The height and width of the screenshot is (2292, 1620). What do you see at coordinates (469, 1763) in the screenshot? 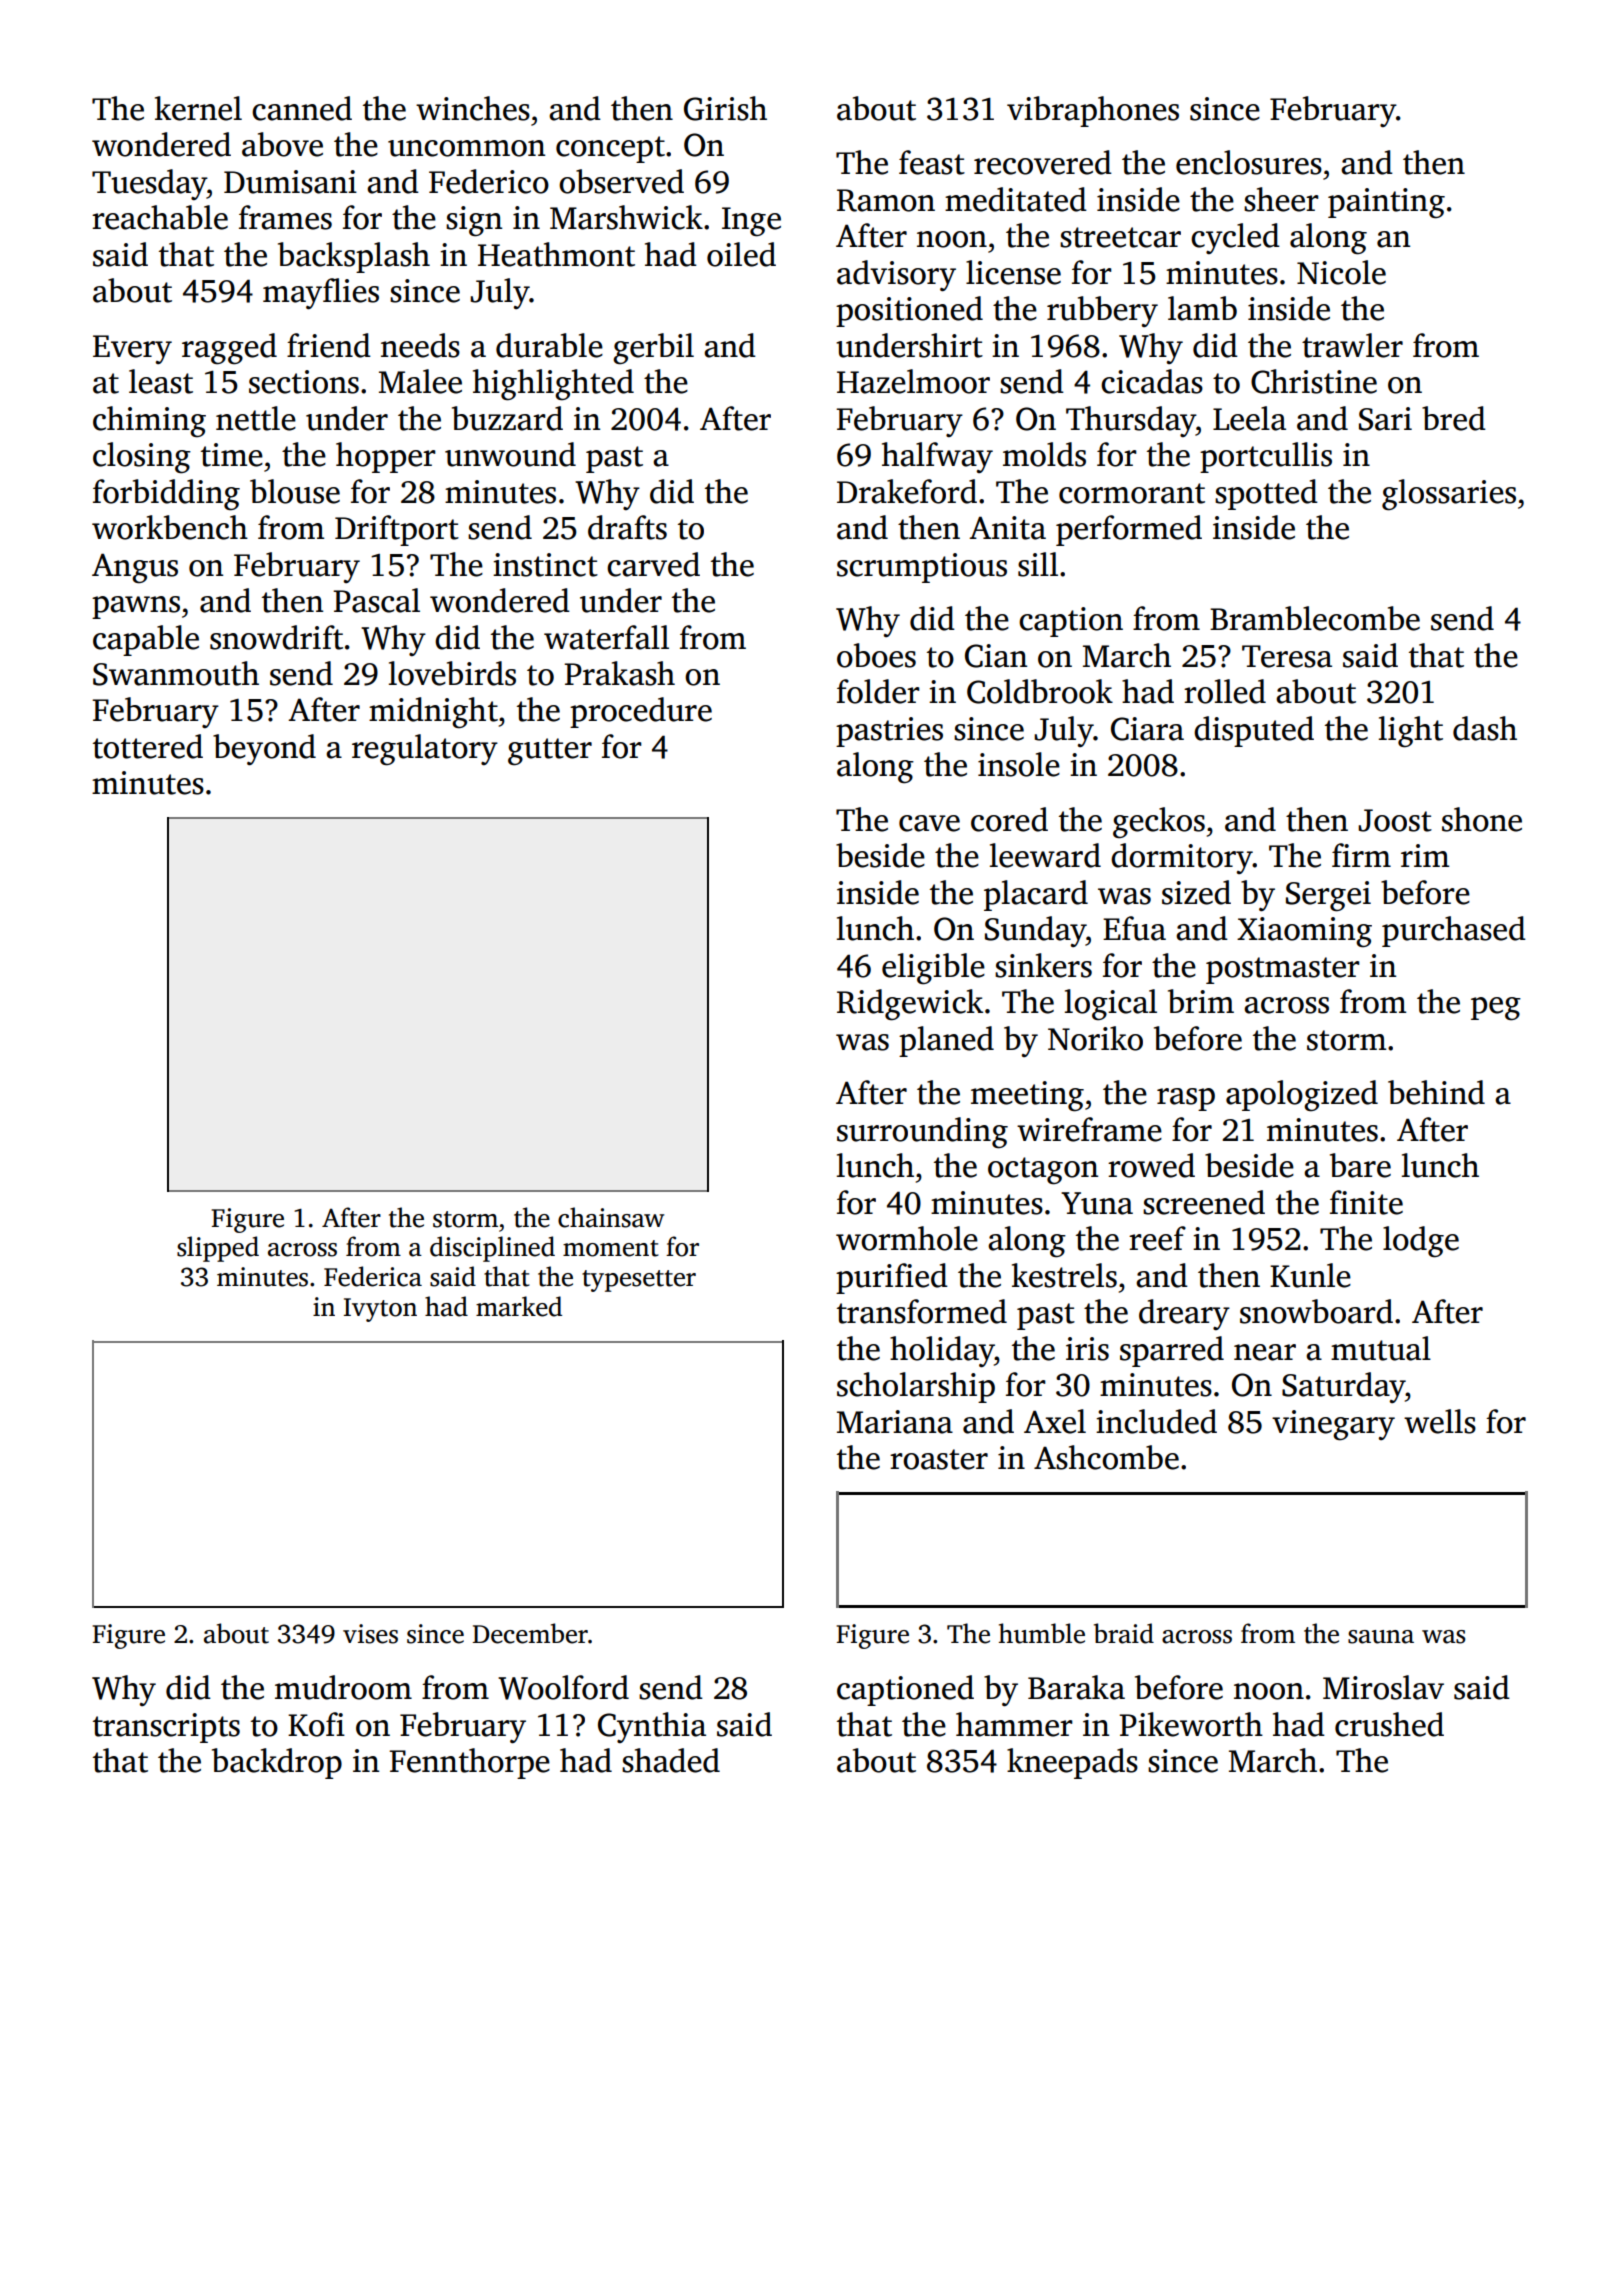
I see `Fennthorpe` at bounding box center [469, 1763].
